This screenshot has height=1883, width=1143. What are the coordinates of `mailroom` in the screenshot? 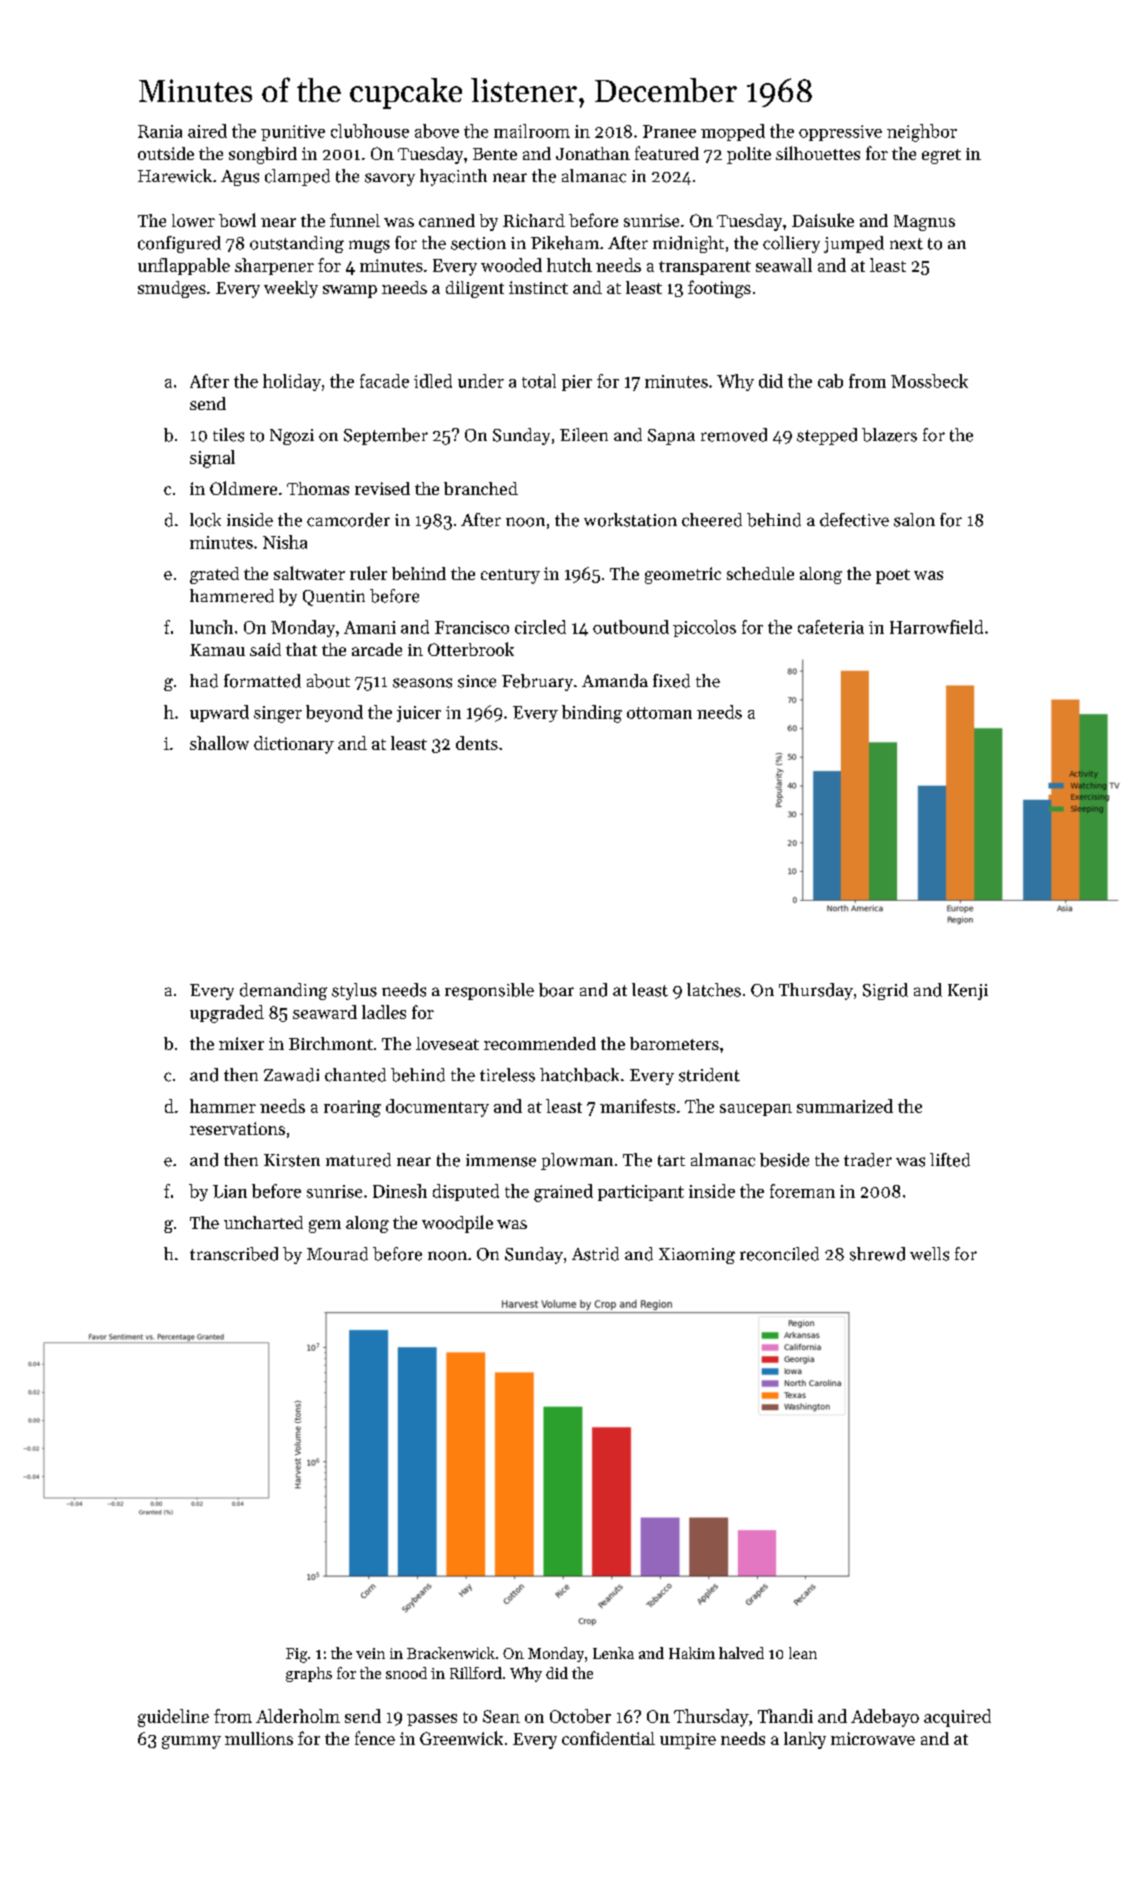 It's located at (532, 131).
